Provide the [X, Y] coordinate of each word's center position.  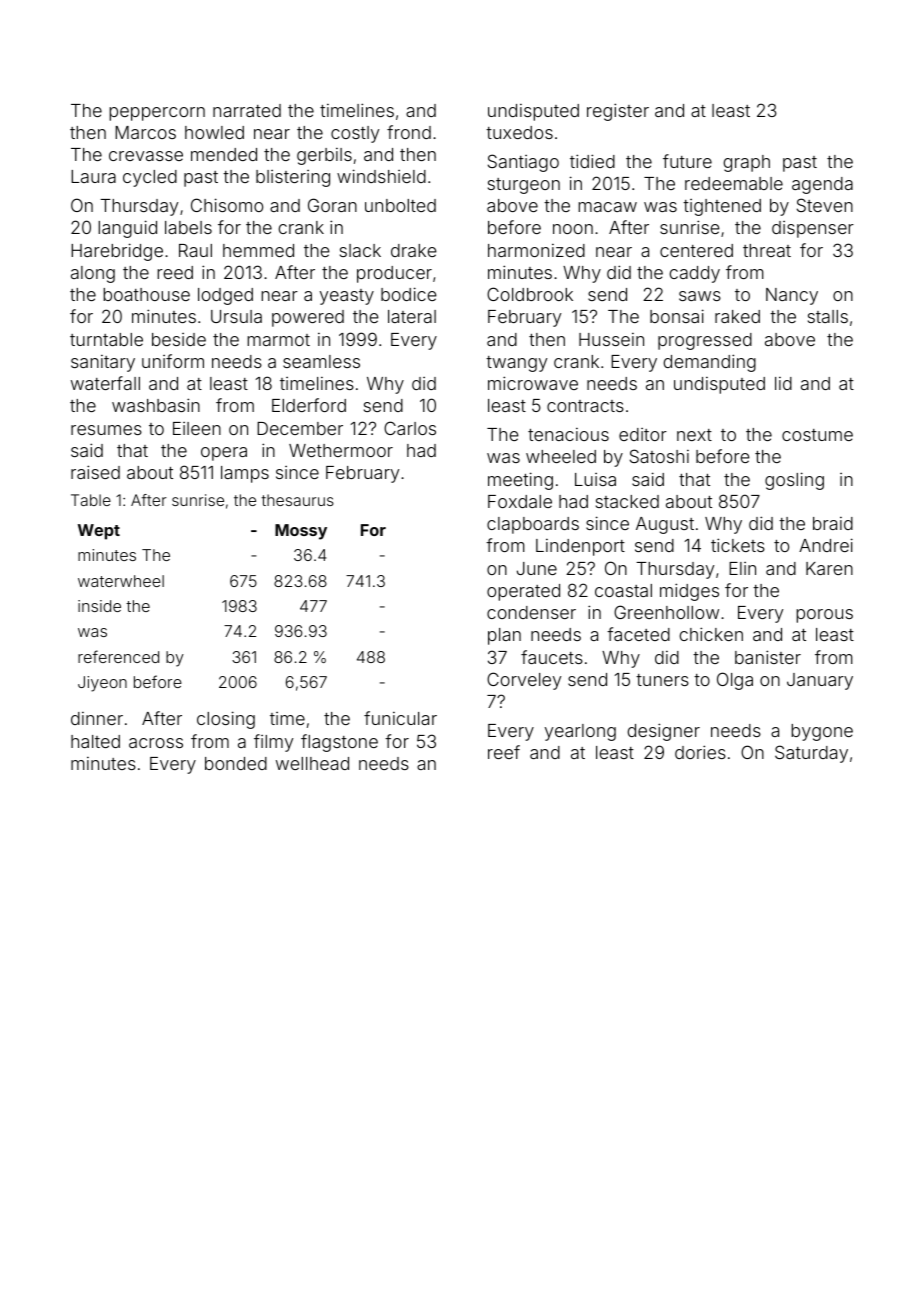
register [618, 112]
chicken [711, 634]
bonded [236, 763]
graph [747, 163]
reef [504, 752]
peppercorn [157, 114]
